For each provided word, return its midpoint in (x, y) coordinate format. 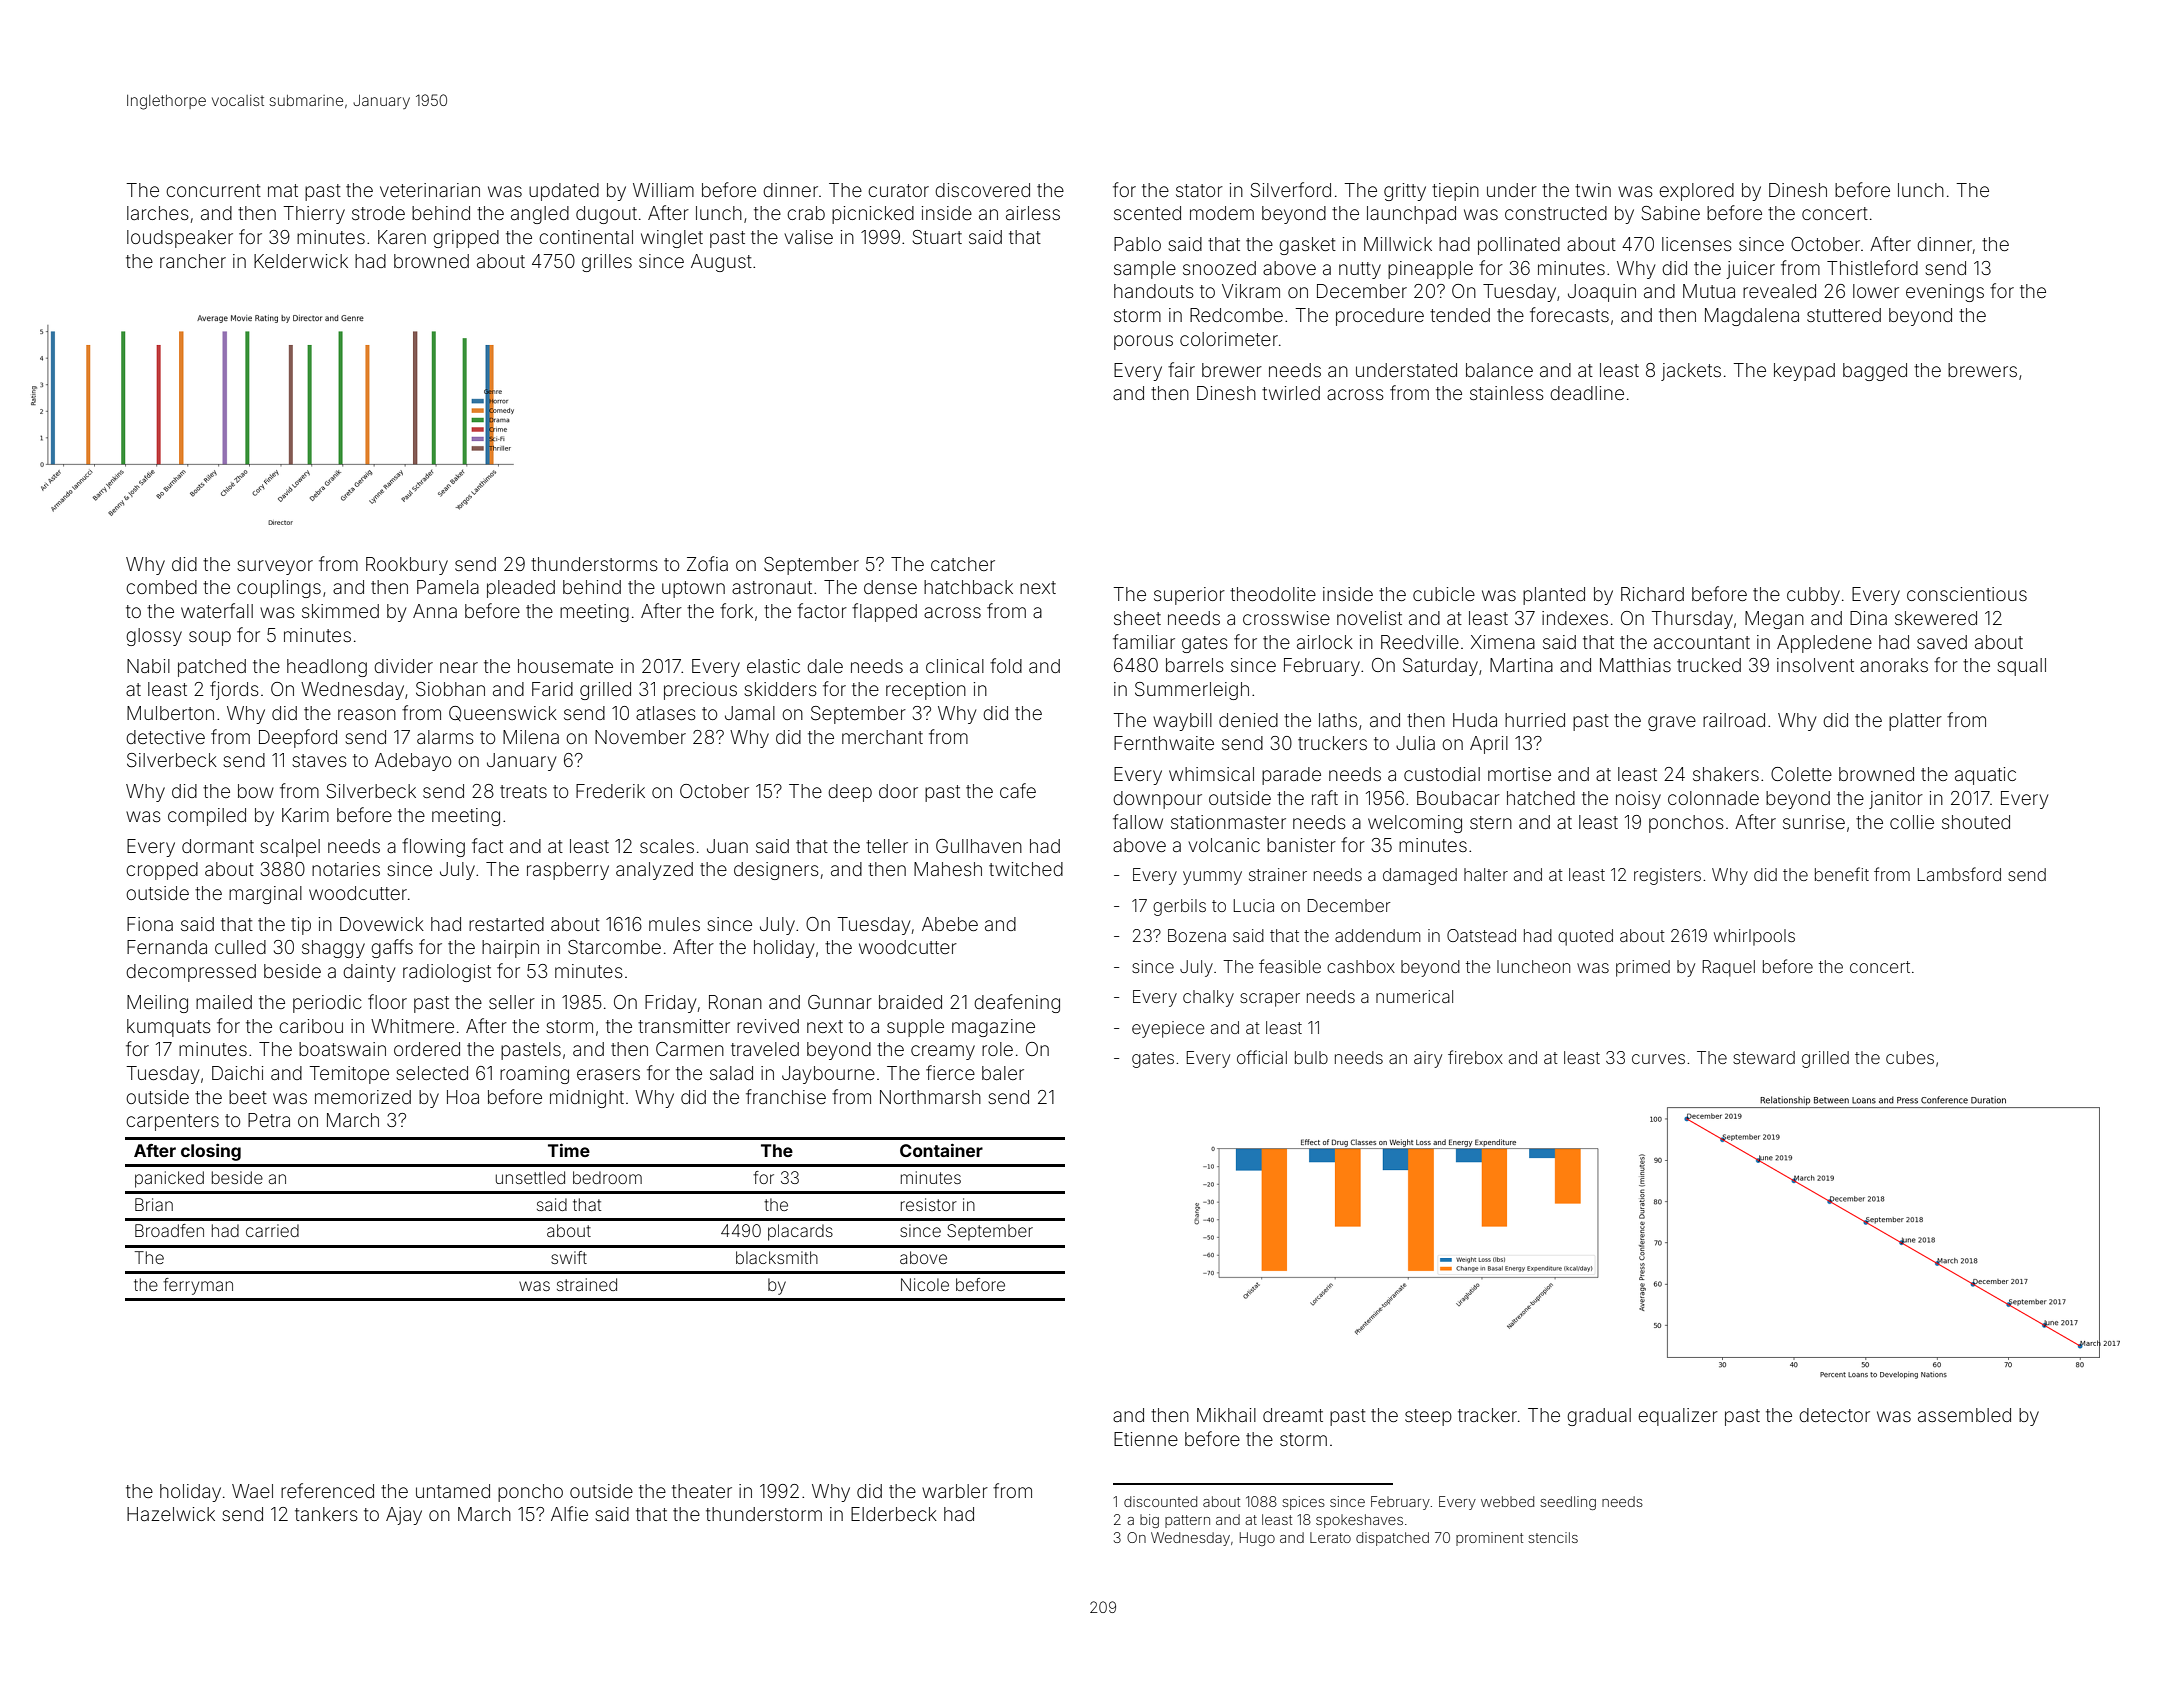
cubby (1813, 596)
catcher (963, 564)
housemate (565, 666)
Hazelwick (171, 1514)
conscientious (1967, 594)
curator (898, 190)
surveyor (275, 567)
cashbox (1361, 966)
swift (569, 1257)
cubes (1910, 1057)
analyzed (654, 871)
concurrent (213, 190)
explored (1696, 192)
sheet (1137, 618)
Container (941, 1150)
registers (1667, 876)
